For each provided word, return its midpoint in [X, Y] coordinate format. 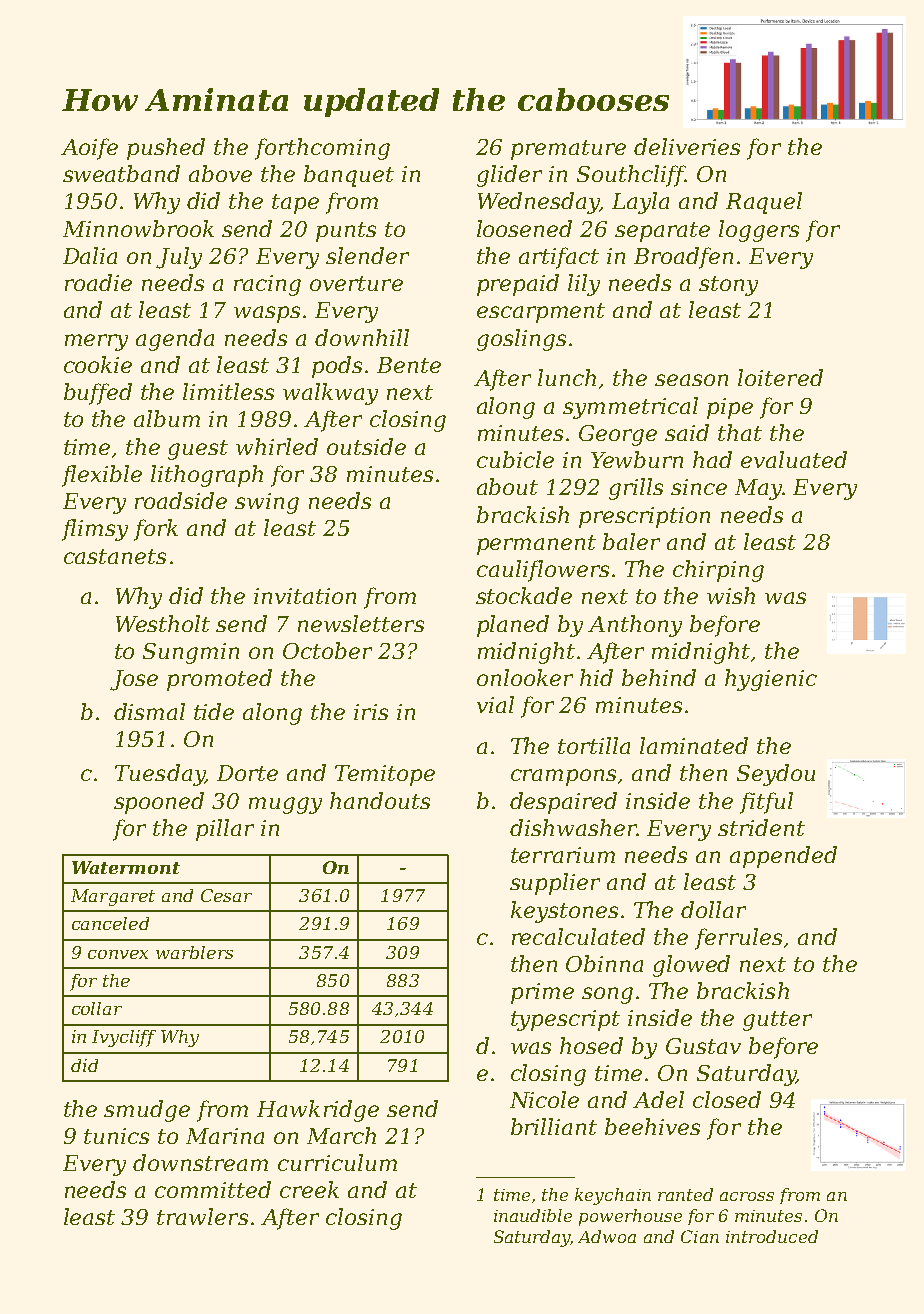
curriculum [337, 1162]
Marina [225, 1136]
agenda [175, 340]
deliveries [687, 146]
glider [509, 176]
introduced [772, 1236]
